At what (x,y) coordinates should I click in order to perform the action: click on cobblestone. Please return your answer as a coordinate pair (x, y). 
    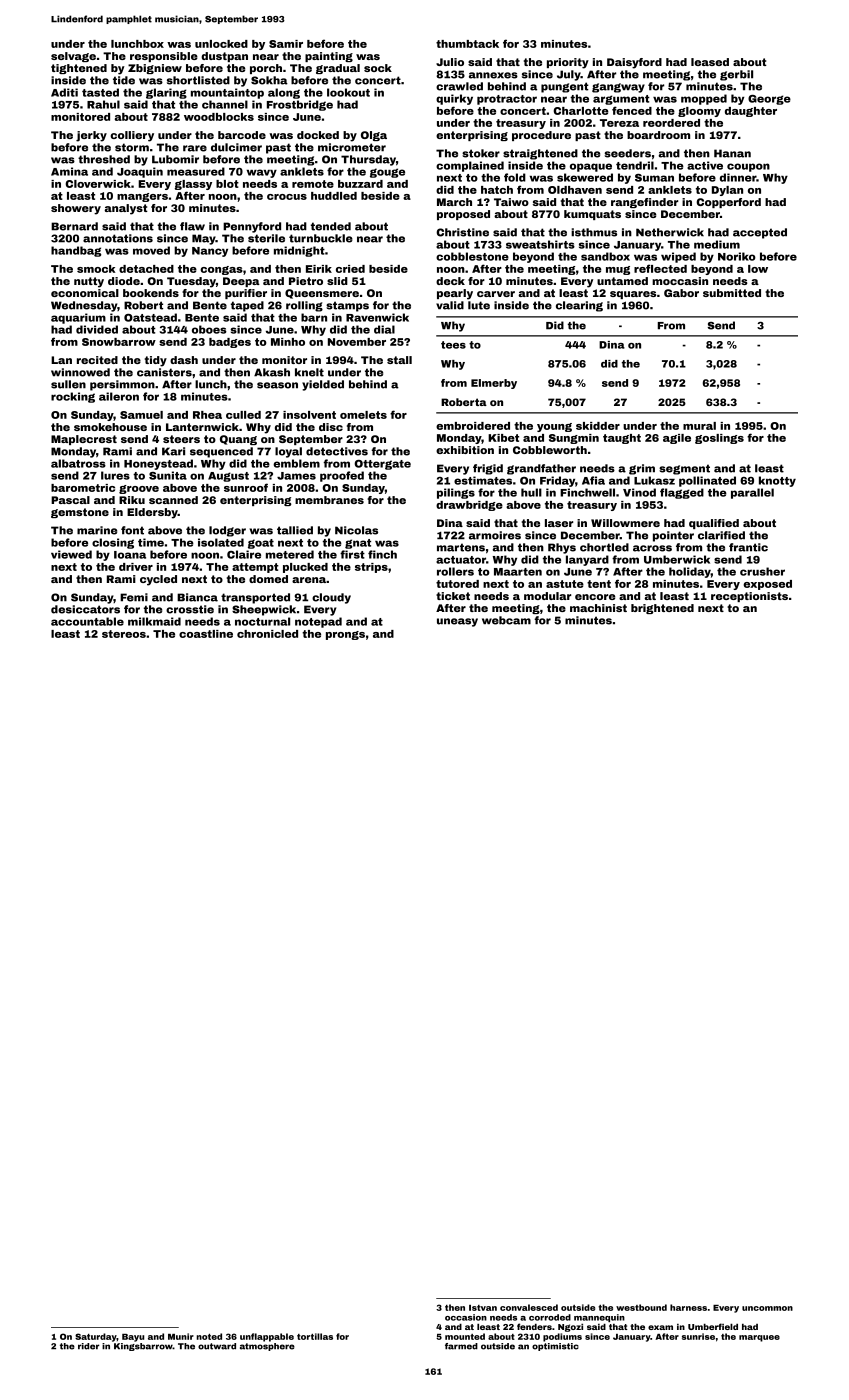
    Looking at the image, I should click on (472, 256).
